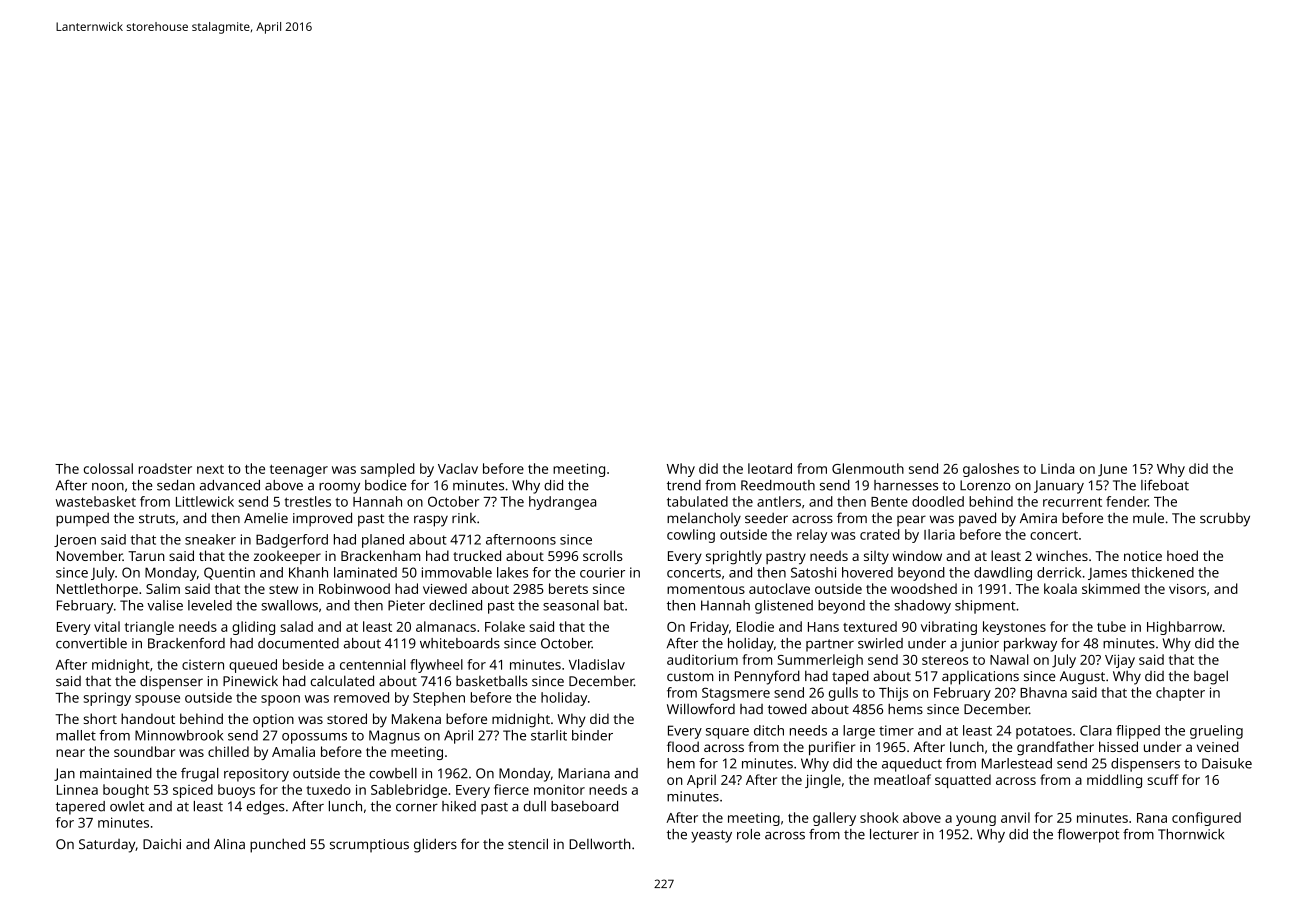 The width and height of the screenshot is (1308, 924). I want to click on leotard, so click(770, 468).
